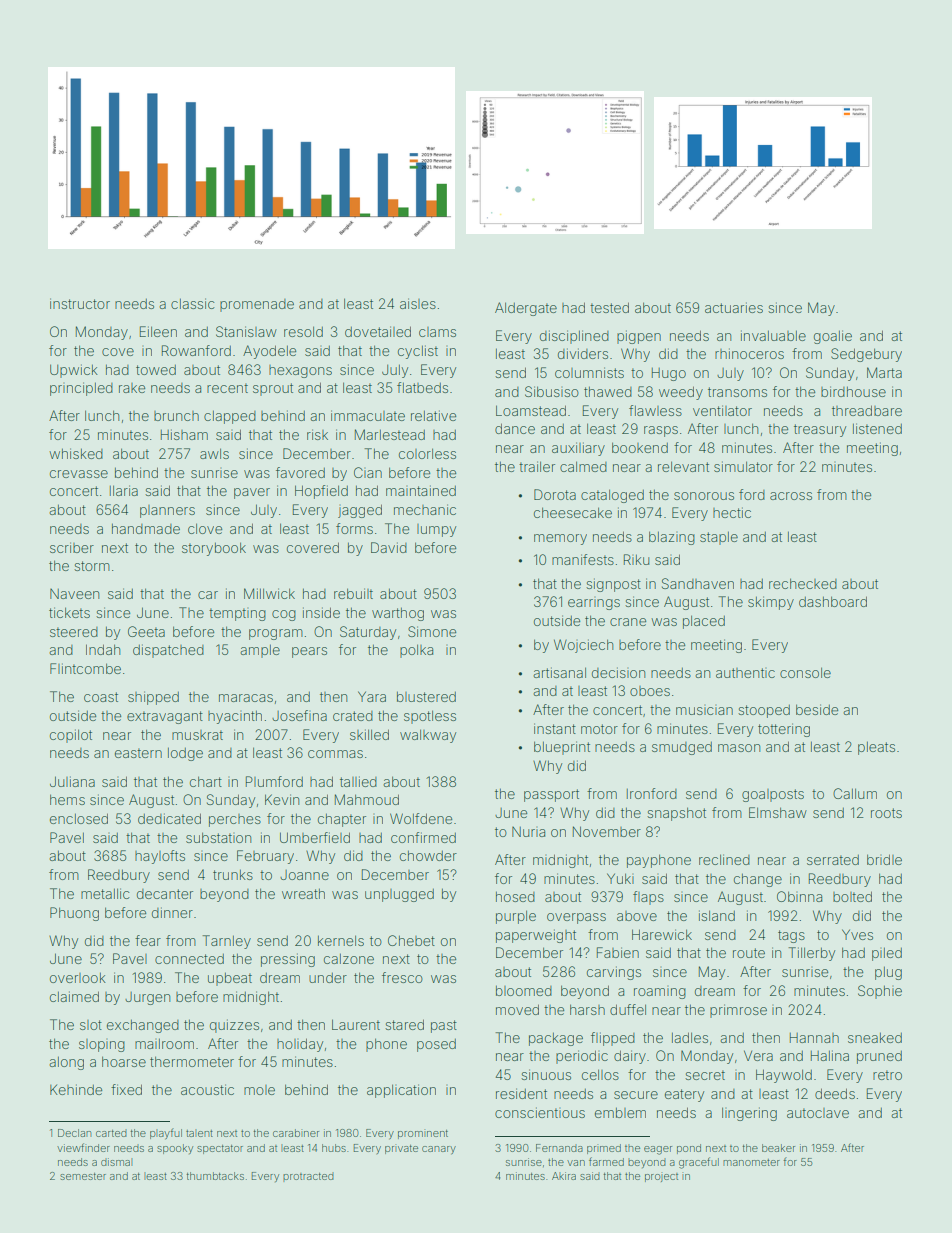 This screenshot has width=952, height=1233. I want to click on Tillerby, so click(811, 954).
